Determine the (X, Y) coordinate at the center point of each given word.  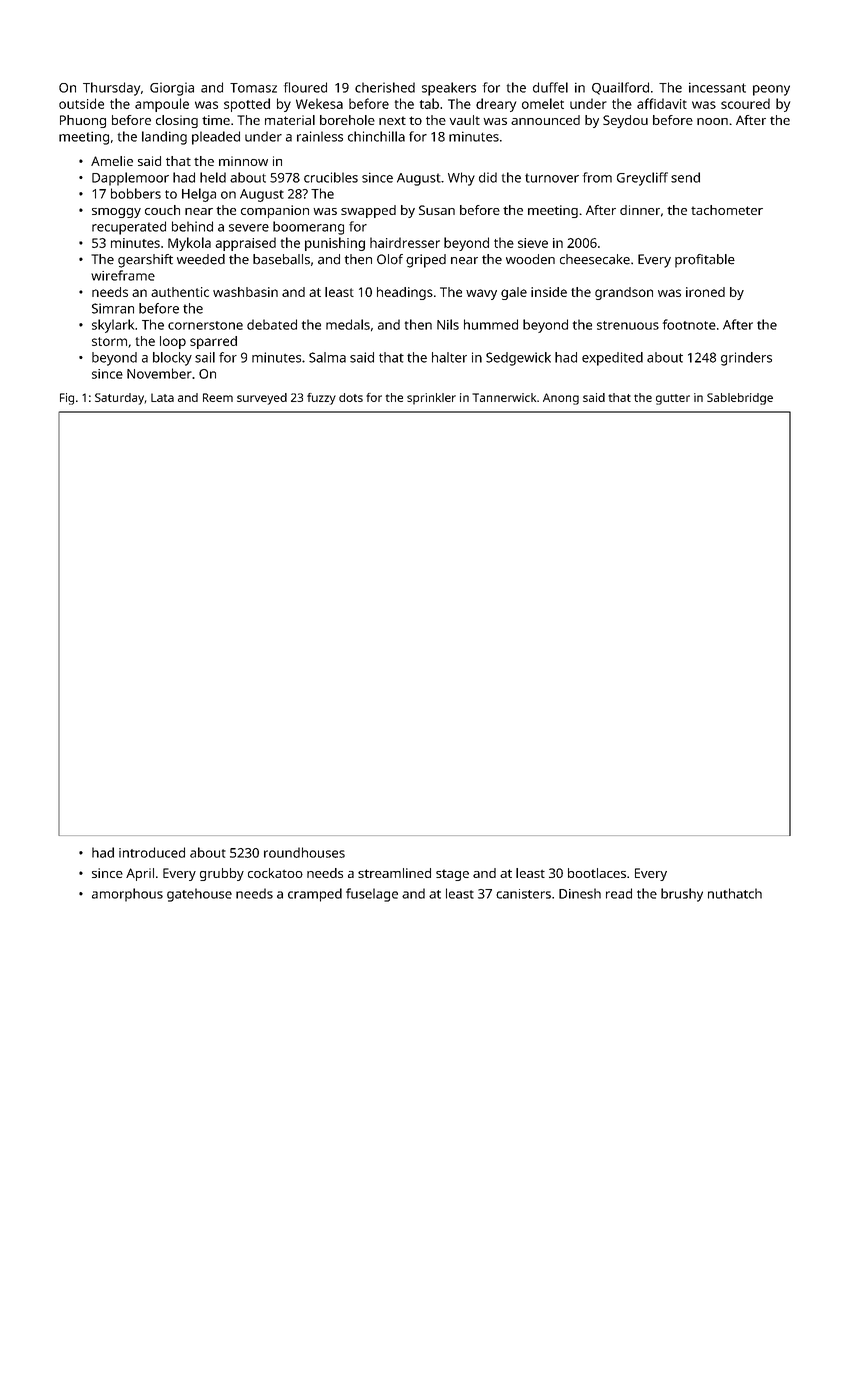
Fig (67, 399)
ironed (705, 292)
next (392, 120)
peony (771, 90)
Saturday (119, 399)
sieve (533, 243)
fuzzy (321, 399)
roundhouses (304, 852)
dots (351, 397)
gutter (673, 399)
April (140, 874)
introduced (152, 852)
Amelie (112, 161)
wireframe (123, 275)
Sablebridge (740, 399)
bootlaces (597, 873)
